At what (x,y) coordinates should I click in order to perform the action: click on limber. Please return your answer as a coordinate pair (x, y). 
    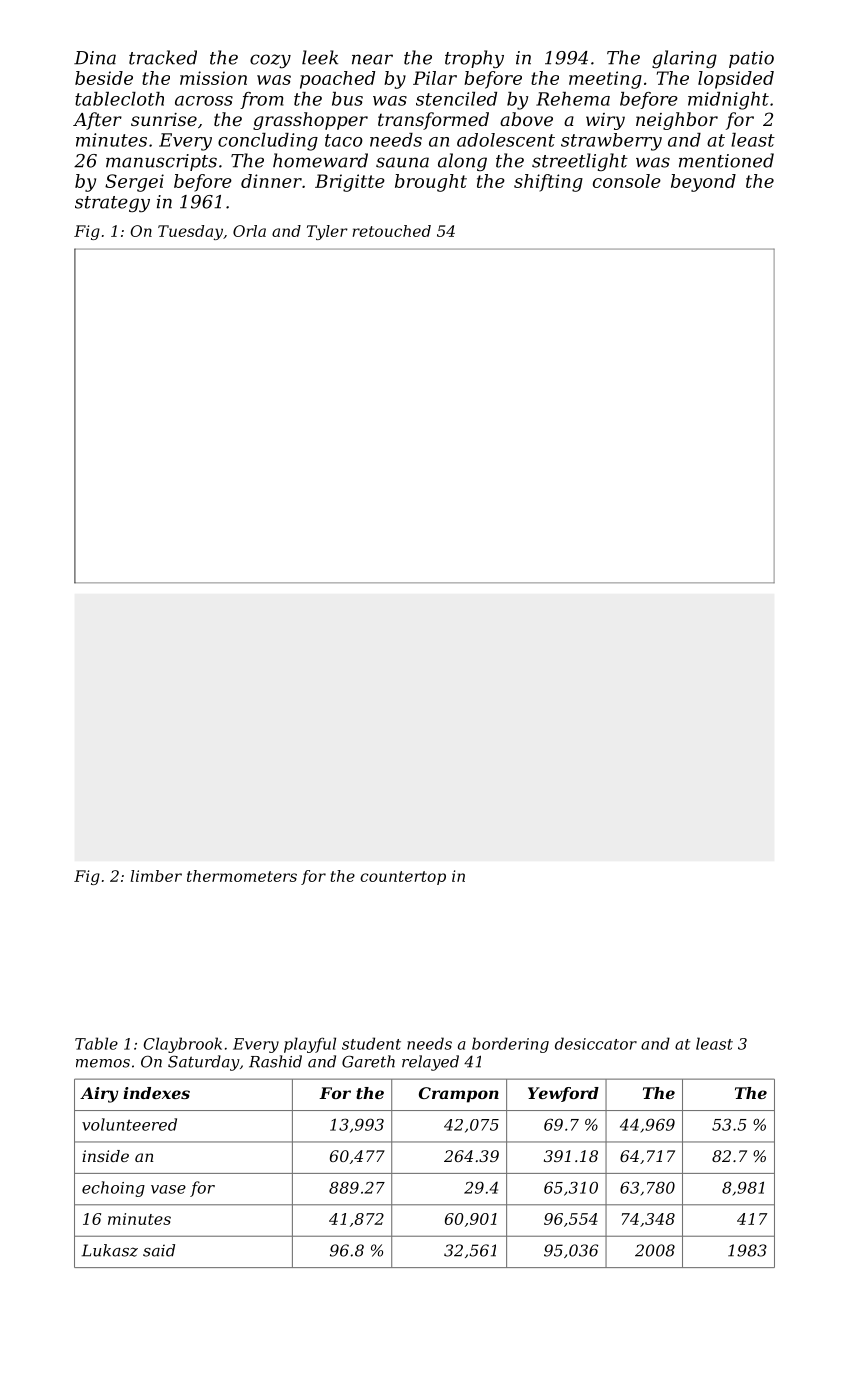
    Looking at the image, I should click on (156, 876).
